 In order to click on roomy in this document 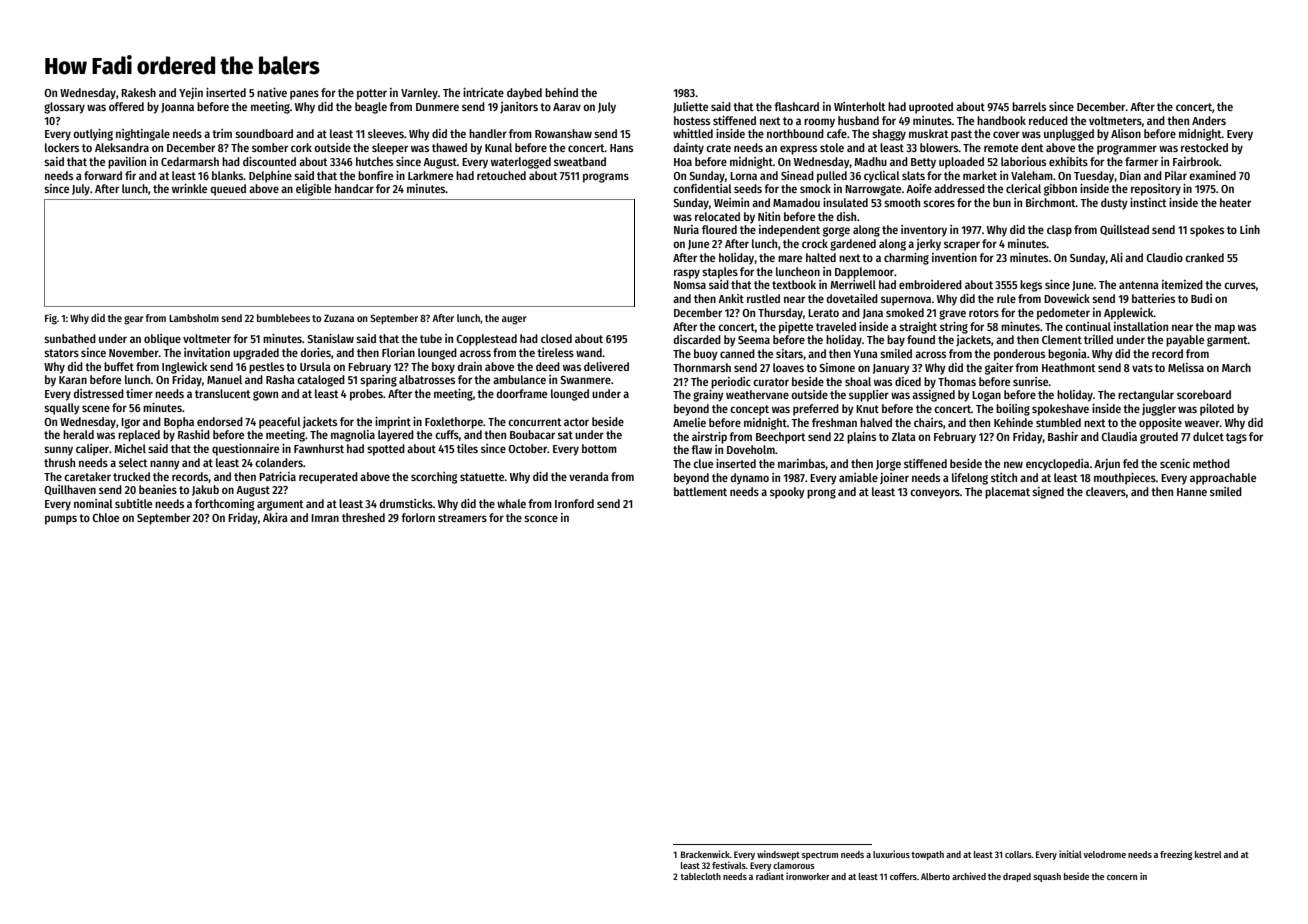, I will do `click(819, 123)`.
